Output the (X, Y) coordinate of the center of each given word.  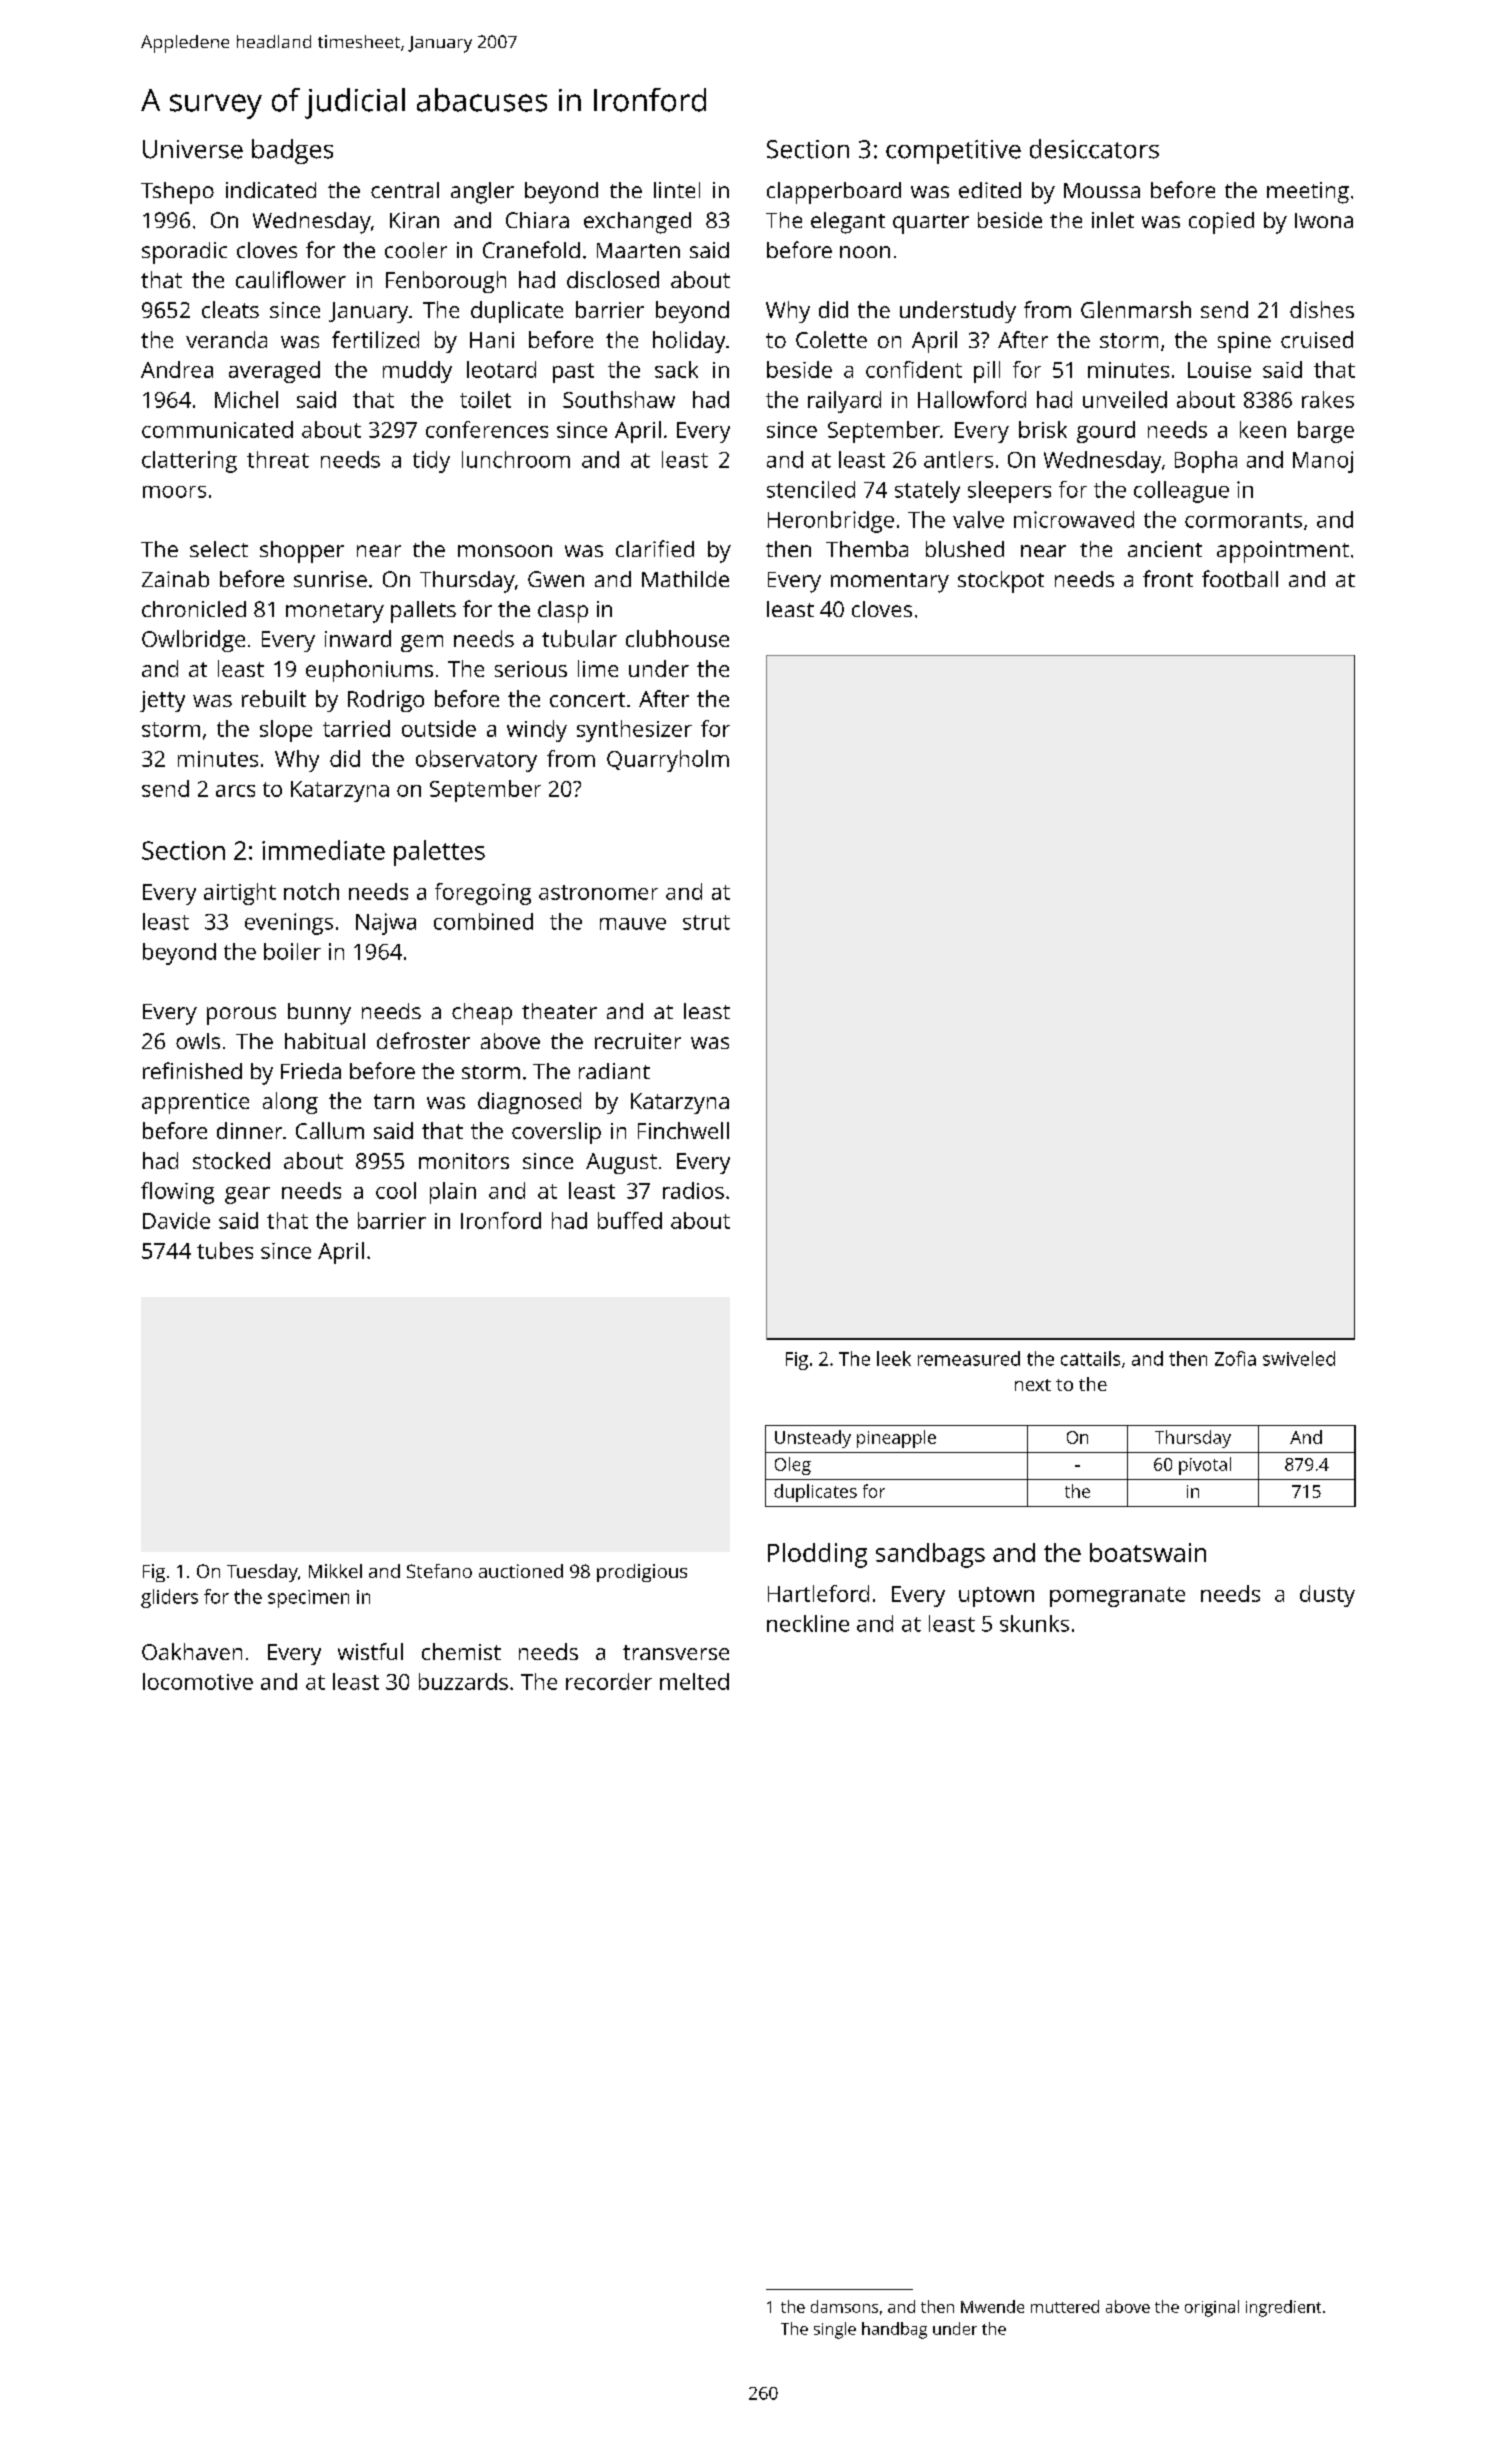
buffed (630, 1220)
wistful (370, 1651)
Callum (330, 1130)
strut (706, 922)
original (1212, 2308)
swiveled (1299, 1358)
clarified (655, 548)
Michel (246, 399)
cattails (1090, 1358)
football (1240, 578)
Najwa (386, 924)
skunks (1034, 1623)
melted (694, 1681)
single (835, 2330)
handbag (894, 2330)
